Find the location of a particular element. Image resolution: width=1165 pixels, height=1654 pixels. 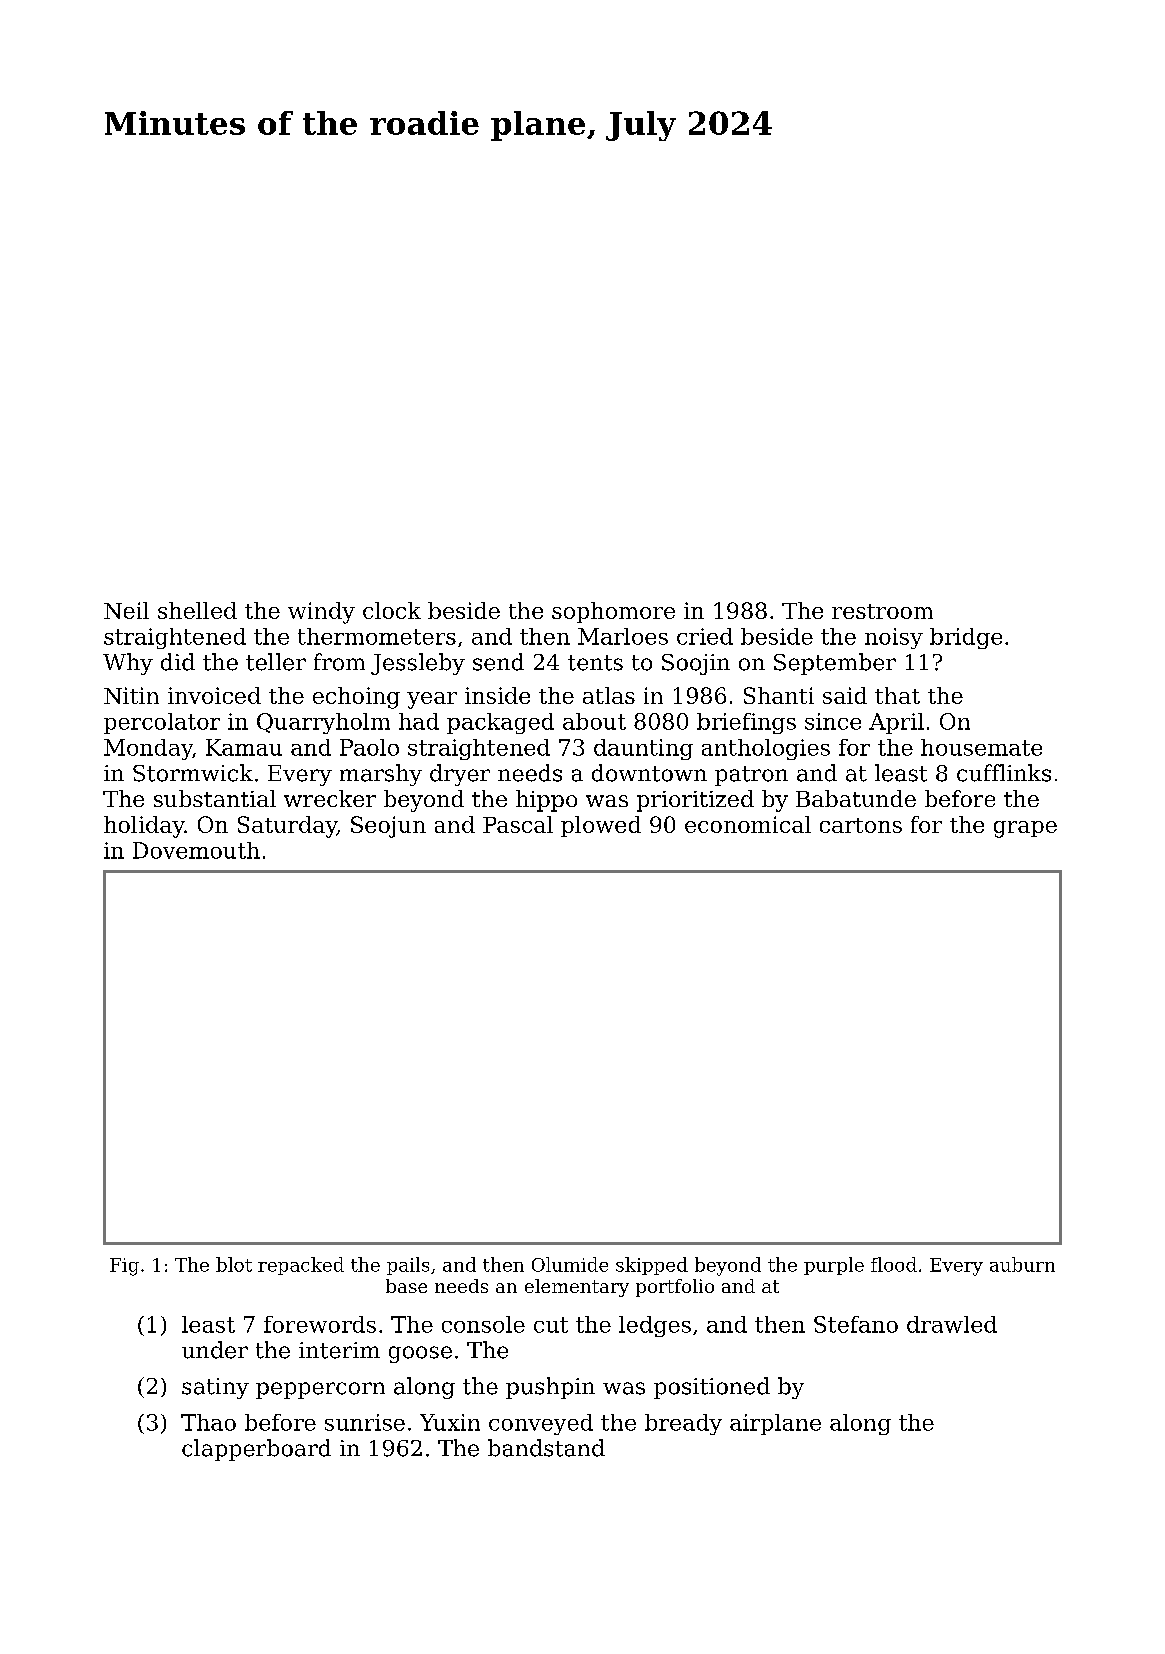

restroom is located at coordinates (882, 611).
